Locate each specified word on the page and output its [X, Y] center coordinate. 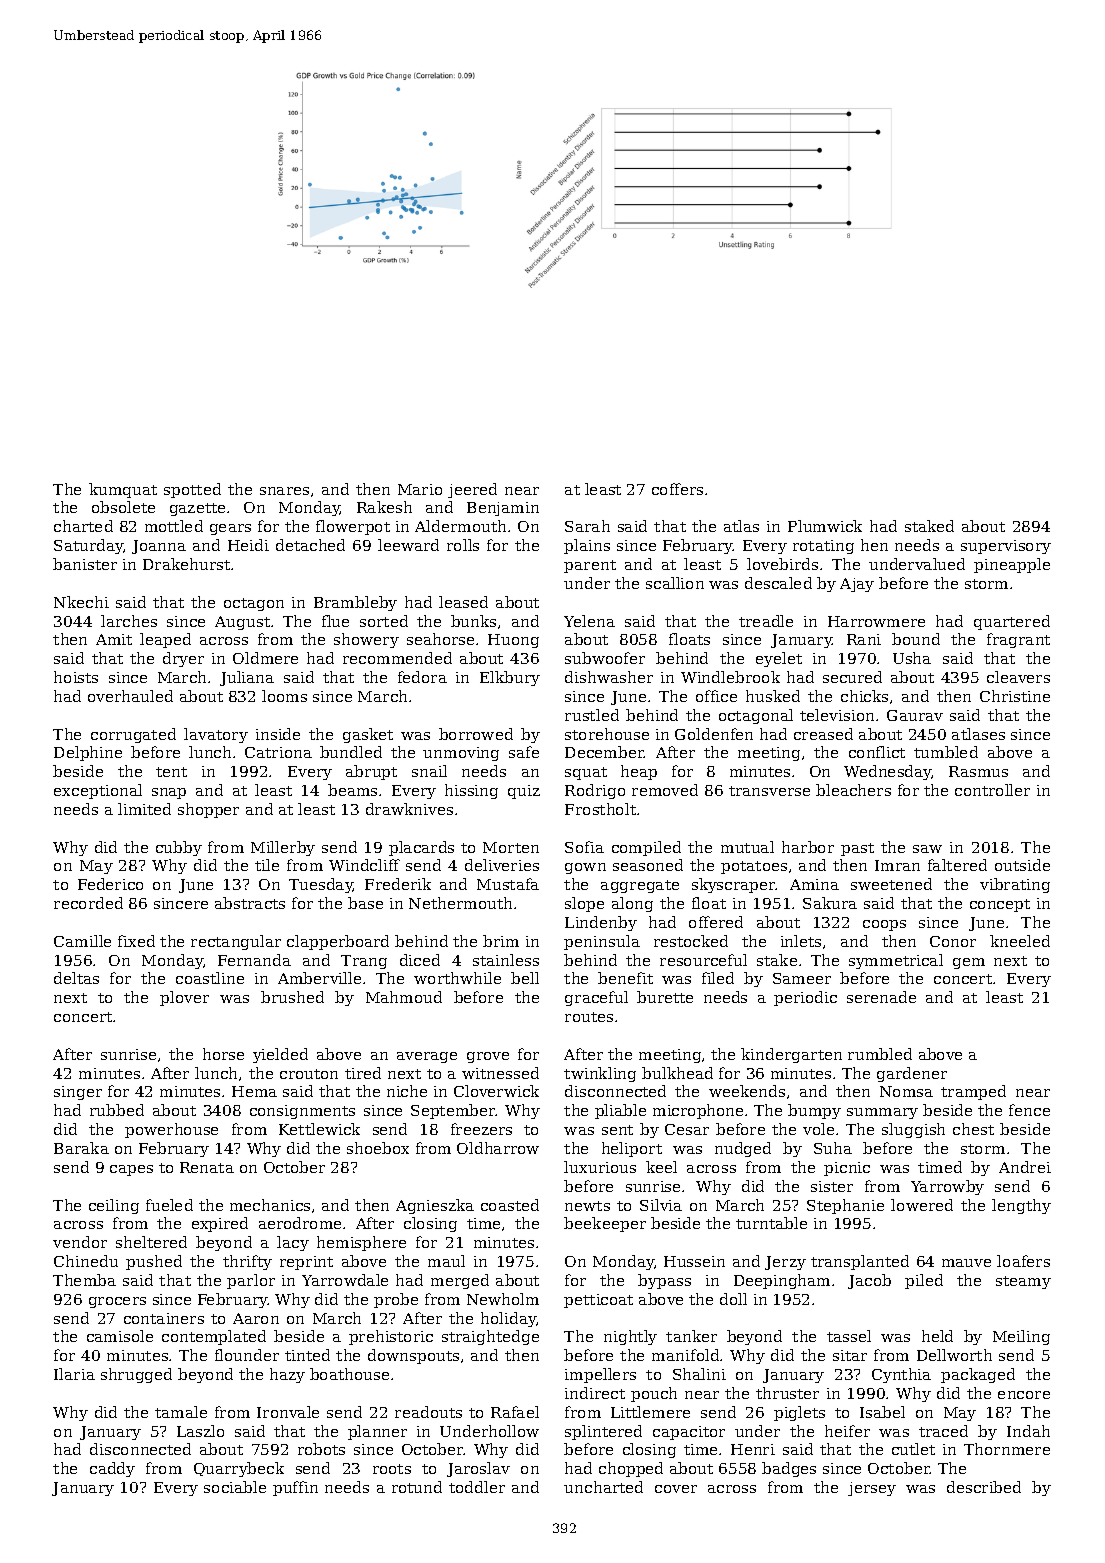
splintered [603, 1432]
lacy [293, 1243]
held [937, 1336]
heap [639, 772]
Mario [420, 489]
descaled [778, 583]
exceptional [98, 791]
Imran [897, 865]
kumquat [123, 490]
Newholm [503, 1299]
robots [321, 1449]
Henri [753, 1449]
